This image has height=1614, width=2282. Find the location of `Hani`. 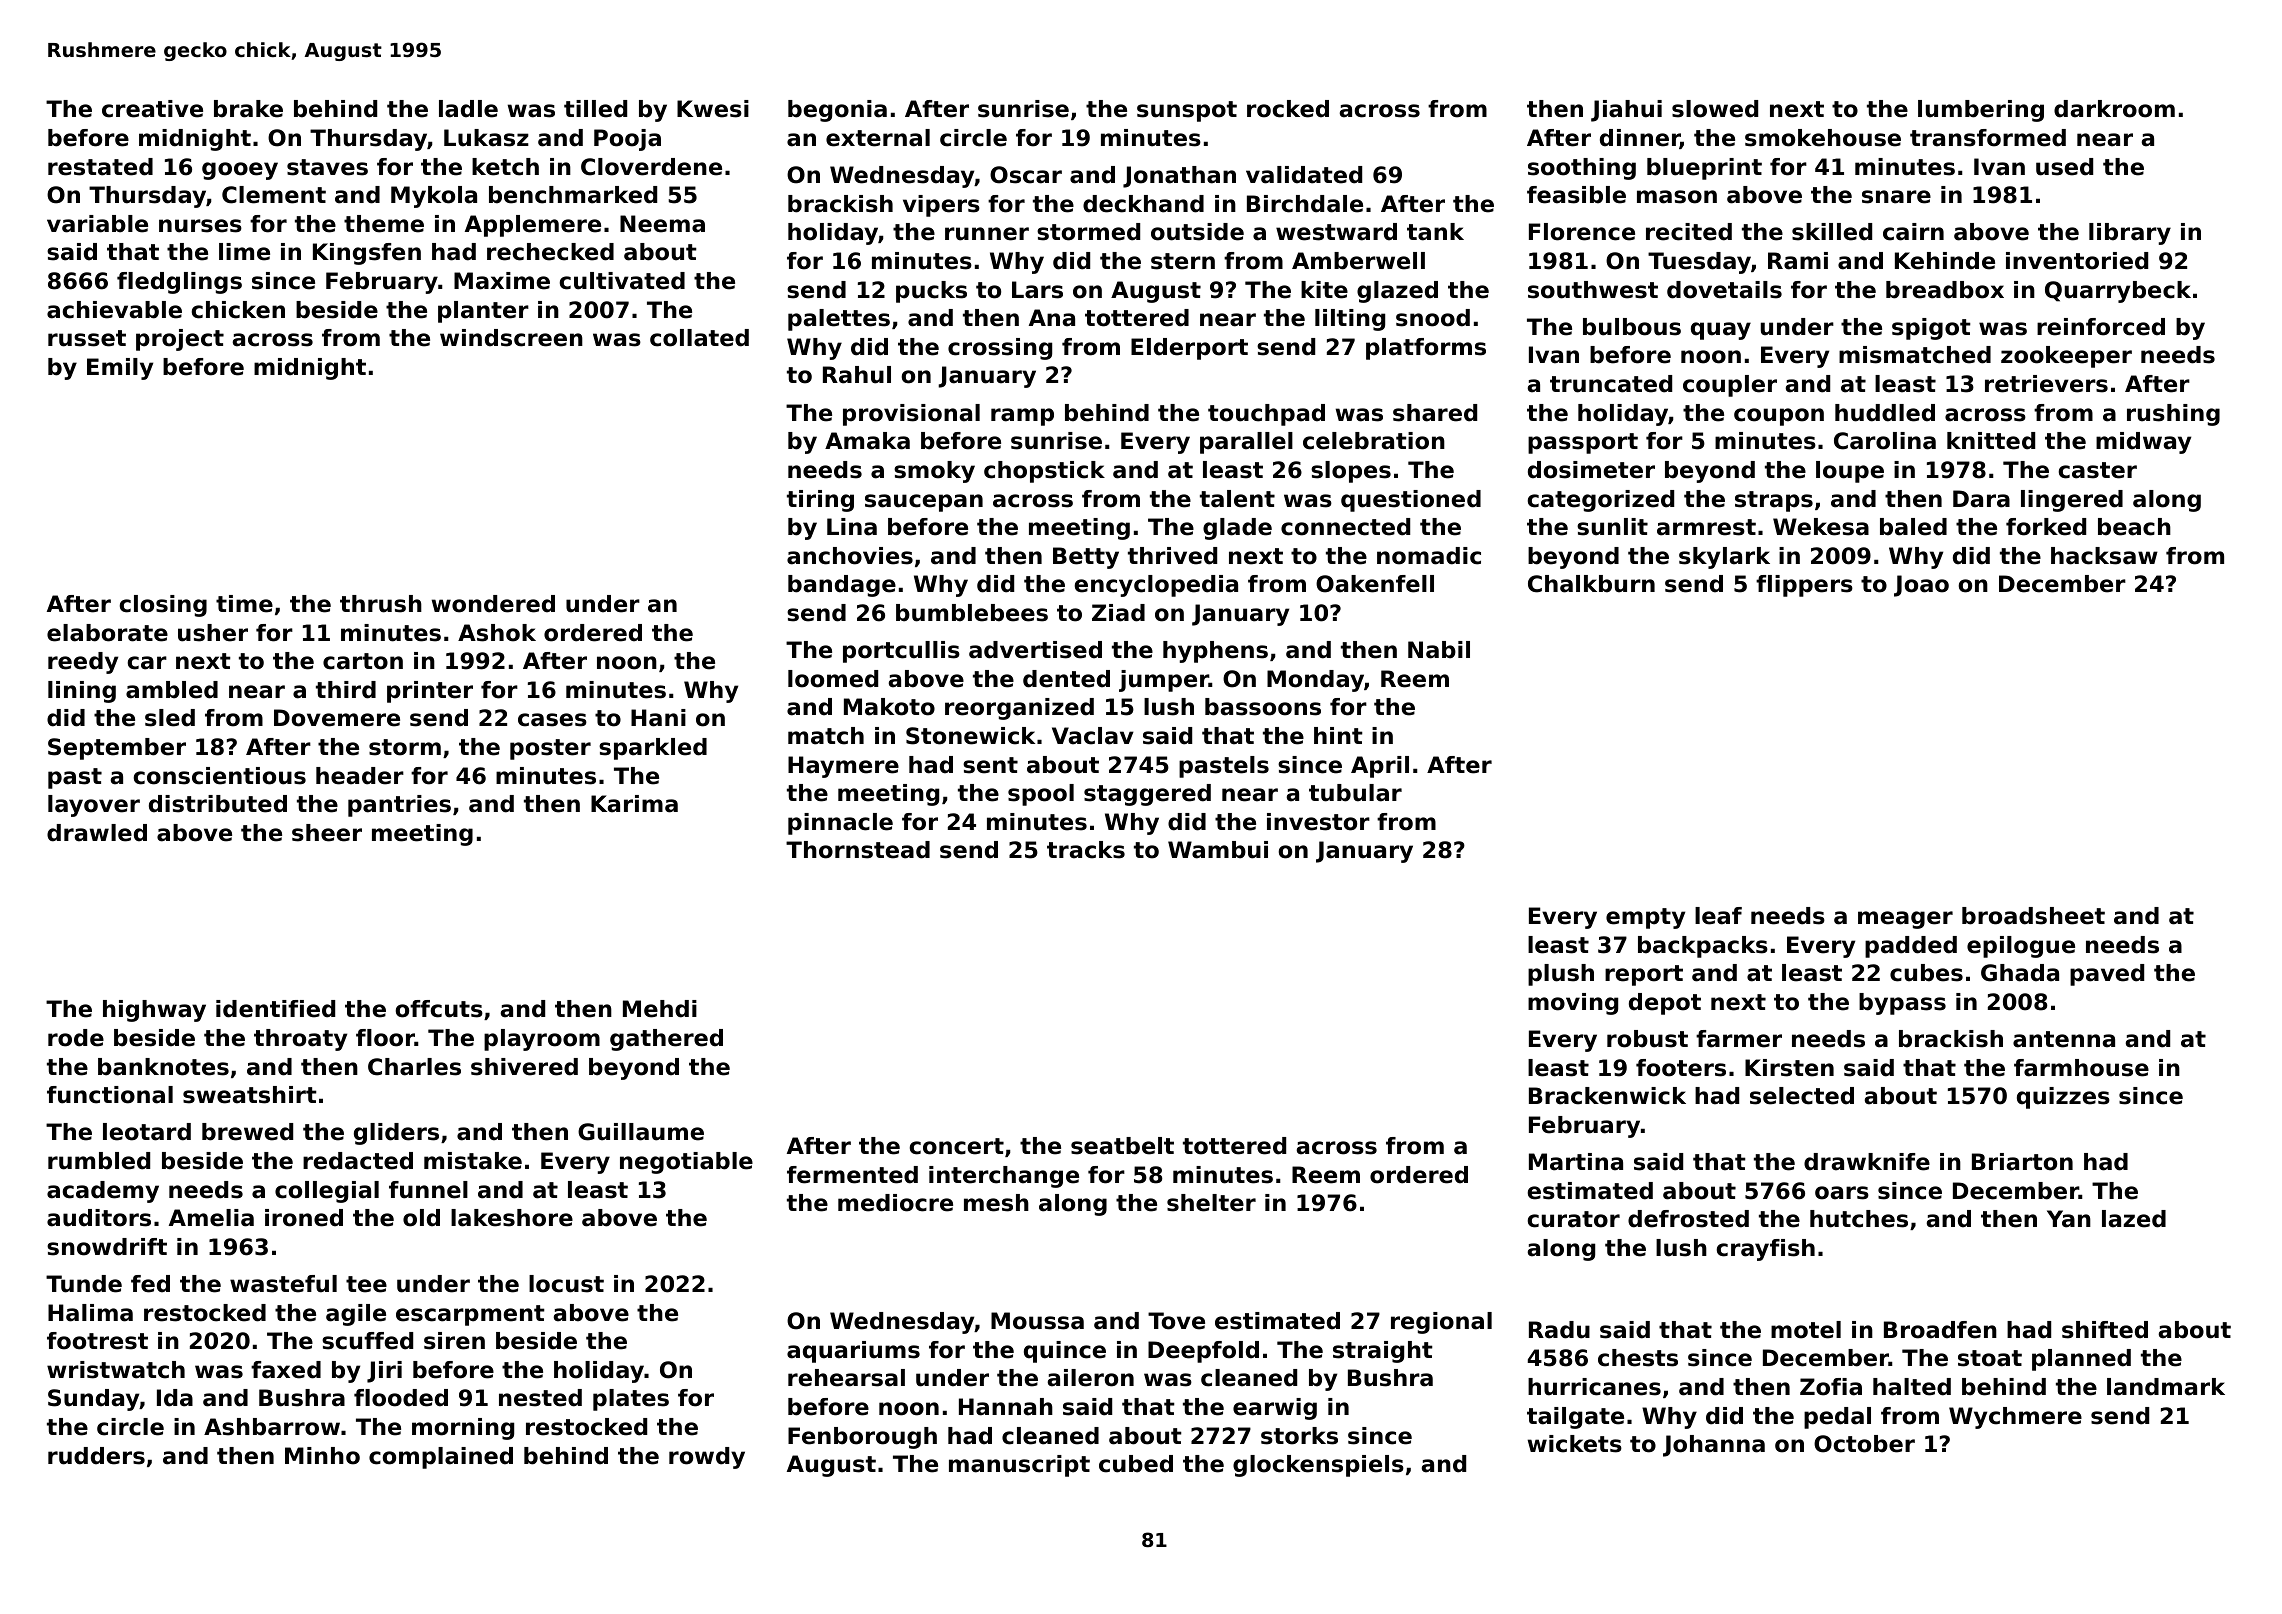

Hani is located at coordinates (658, 718).
